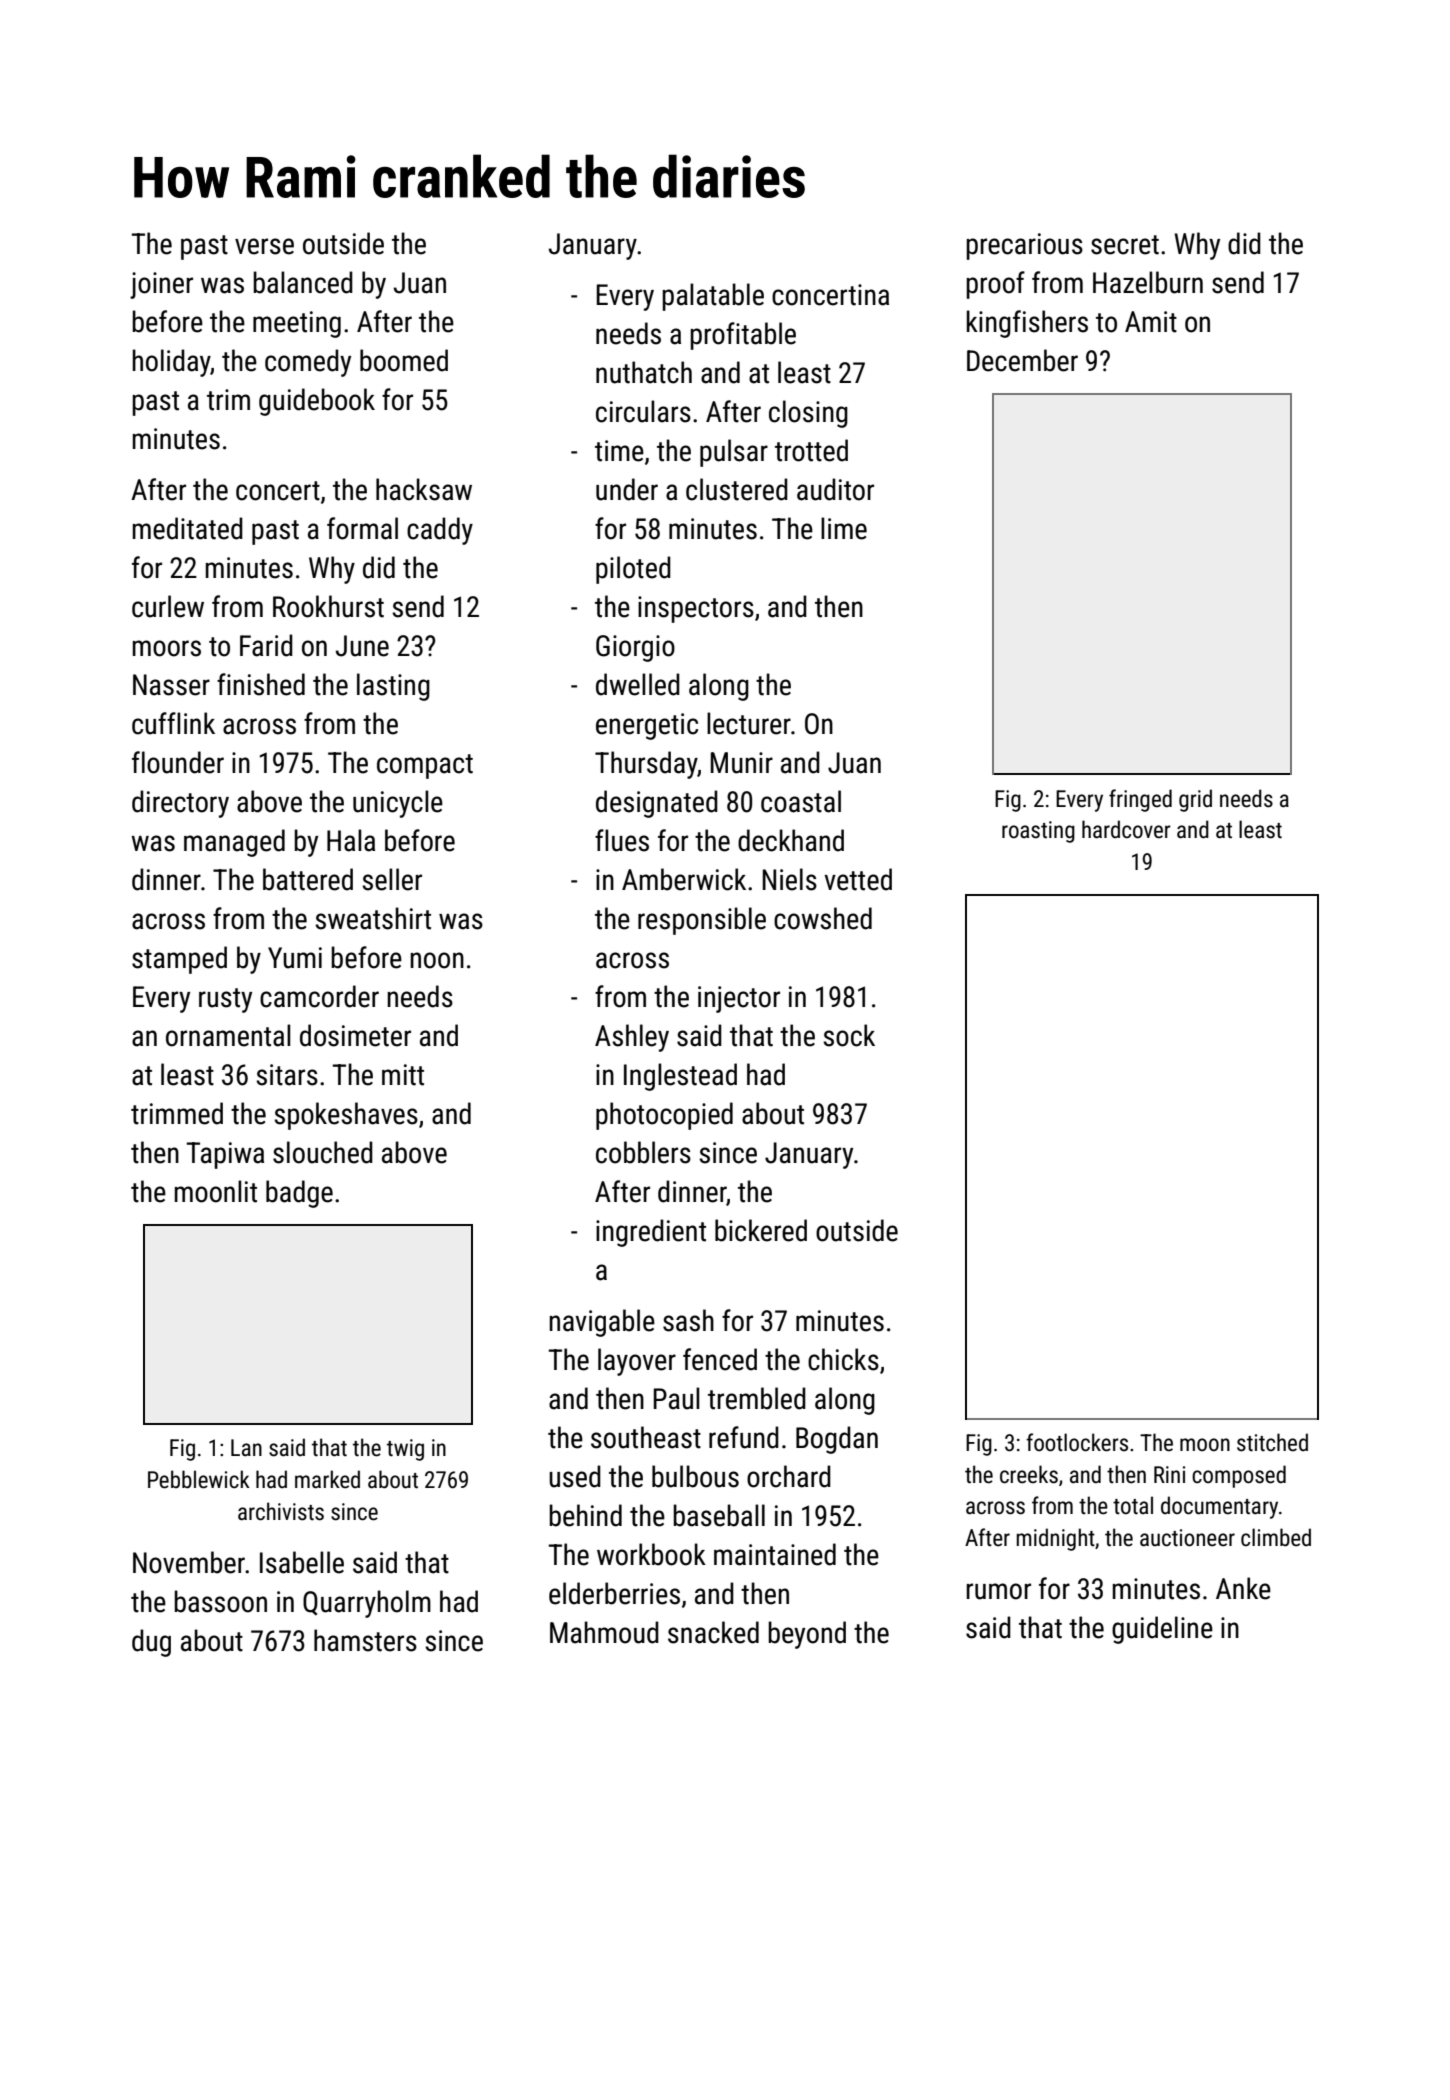 The image size is (1450, 2100). I want to click on guideline, so click(1162, 1630).
